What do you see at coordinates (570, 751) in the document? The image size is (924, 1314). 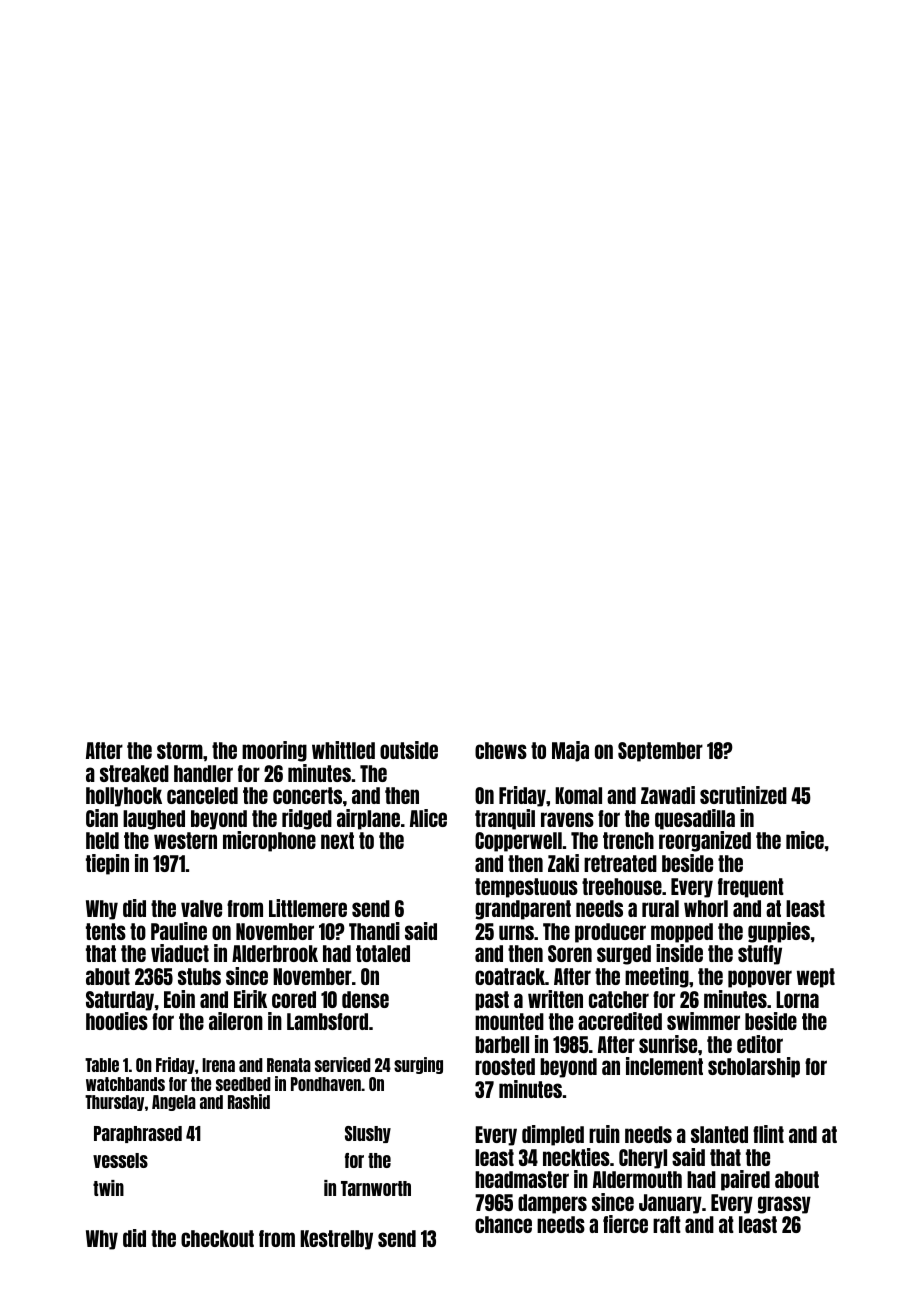 I see `Maja` at bounding box center [570, 751].
